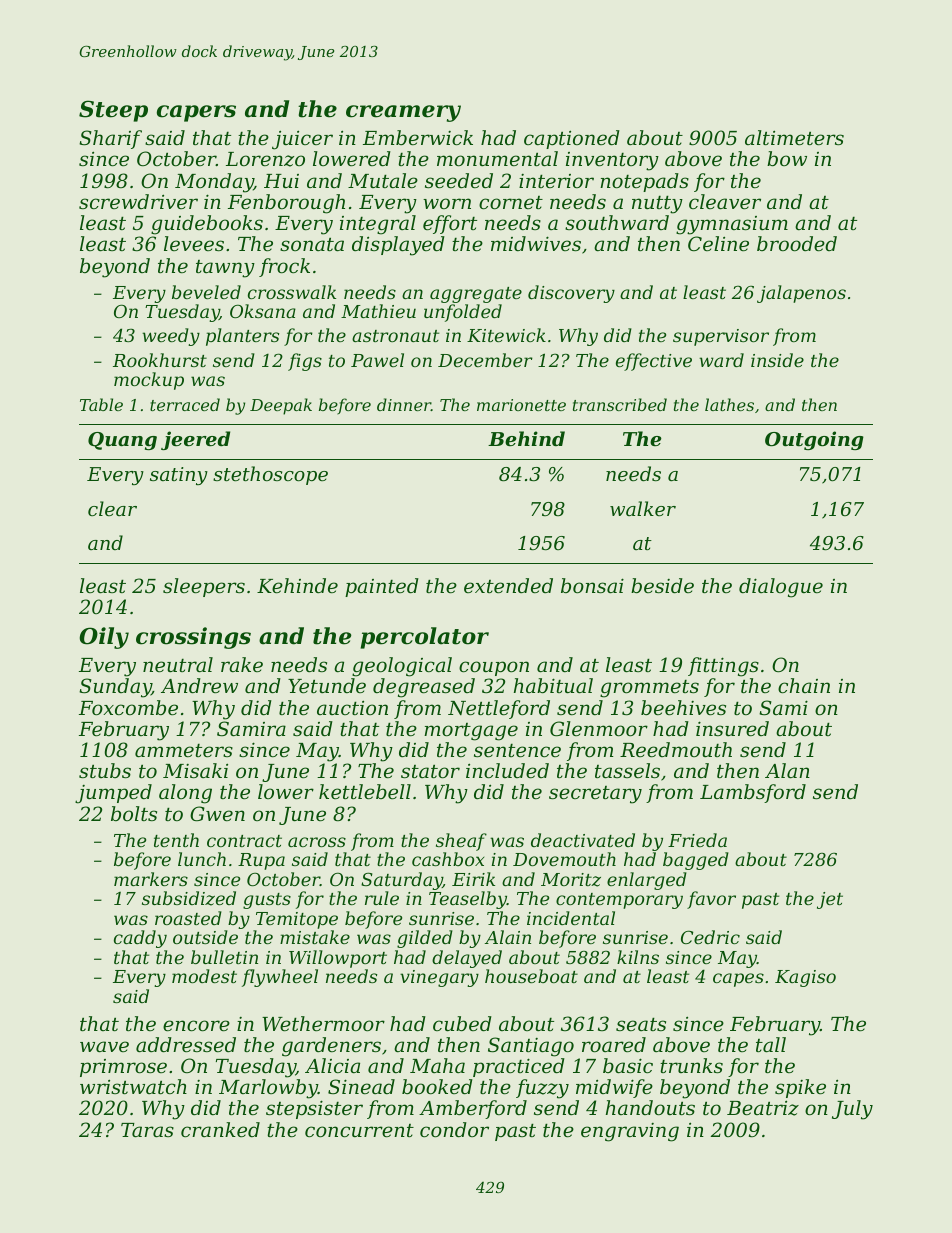 The width and height of the document is (952, 1233). What do you see at coordinates (196, 113) in the document?
I see `capers` at bounding box center [196, 113].
